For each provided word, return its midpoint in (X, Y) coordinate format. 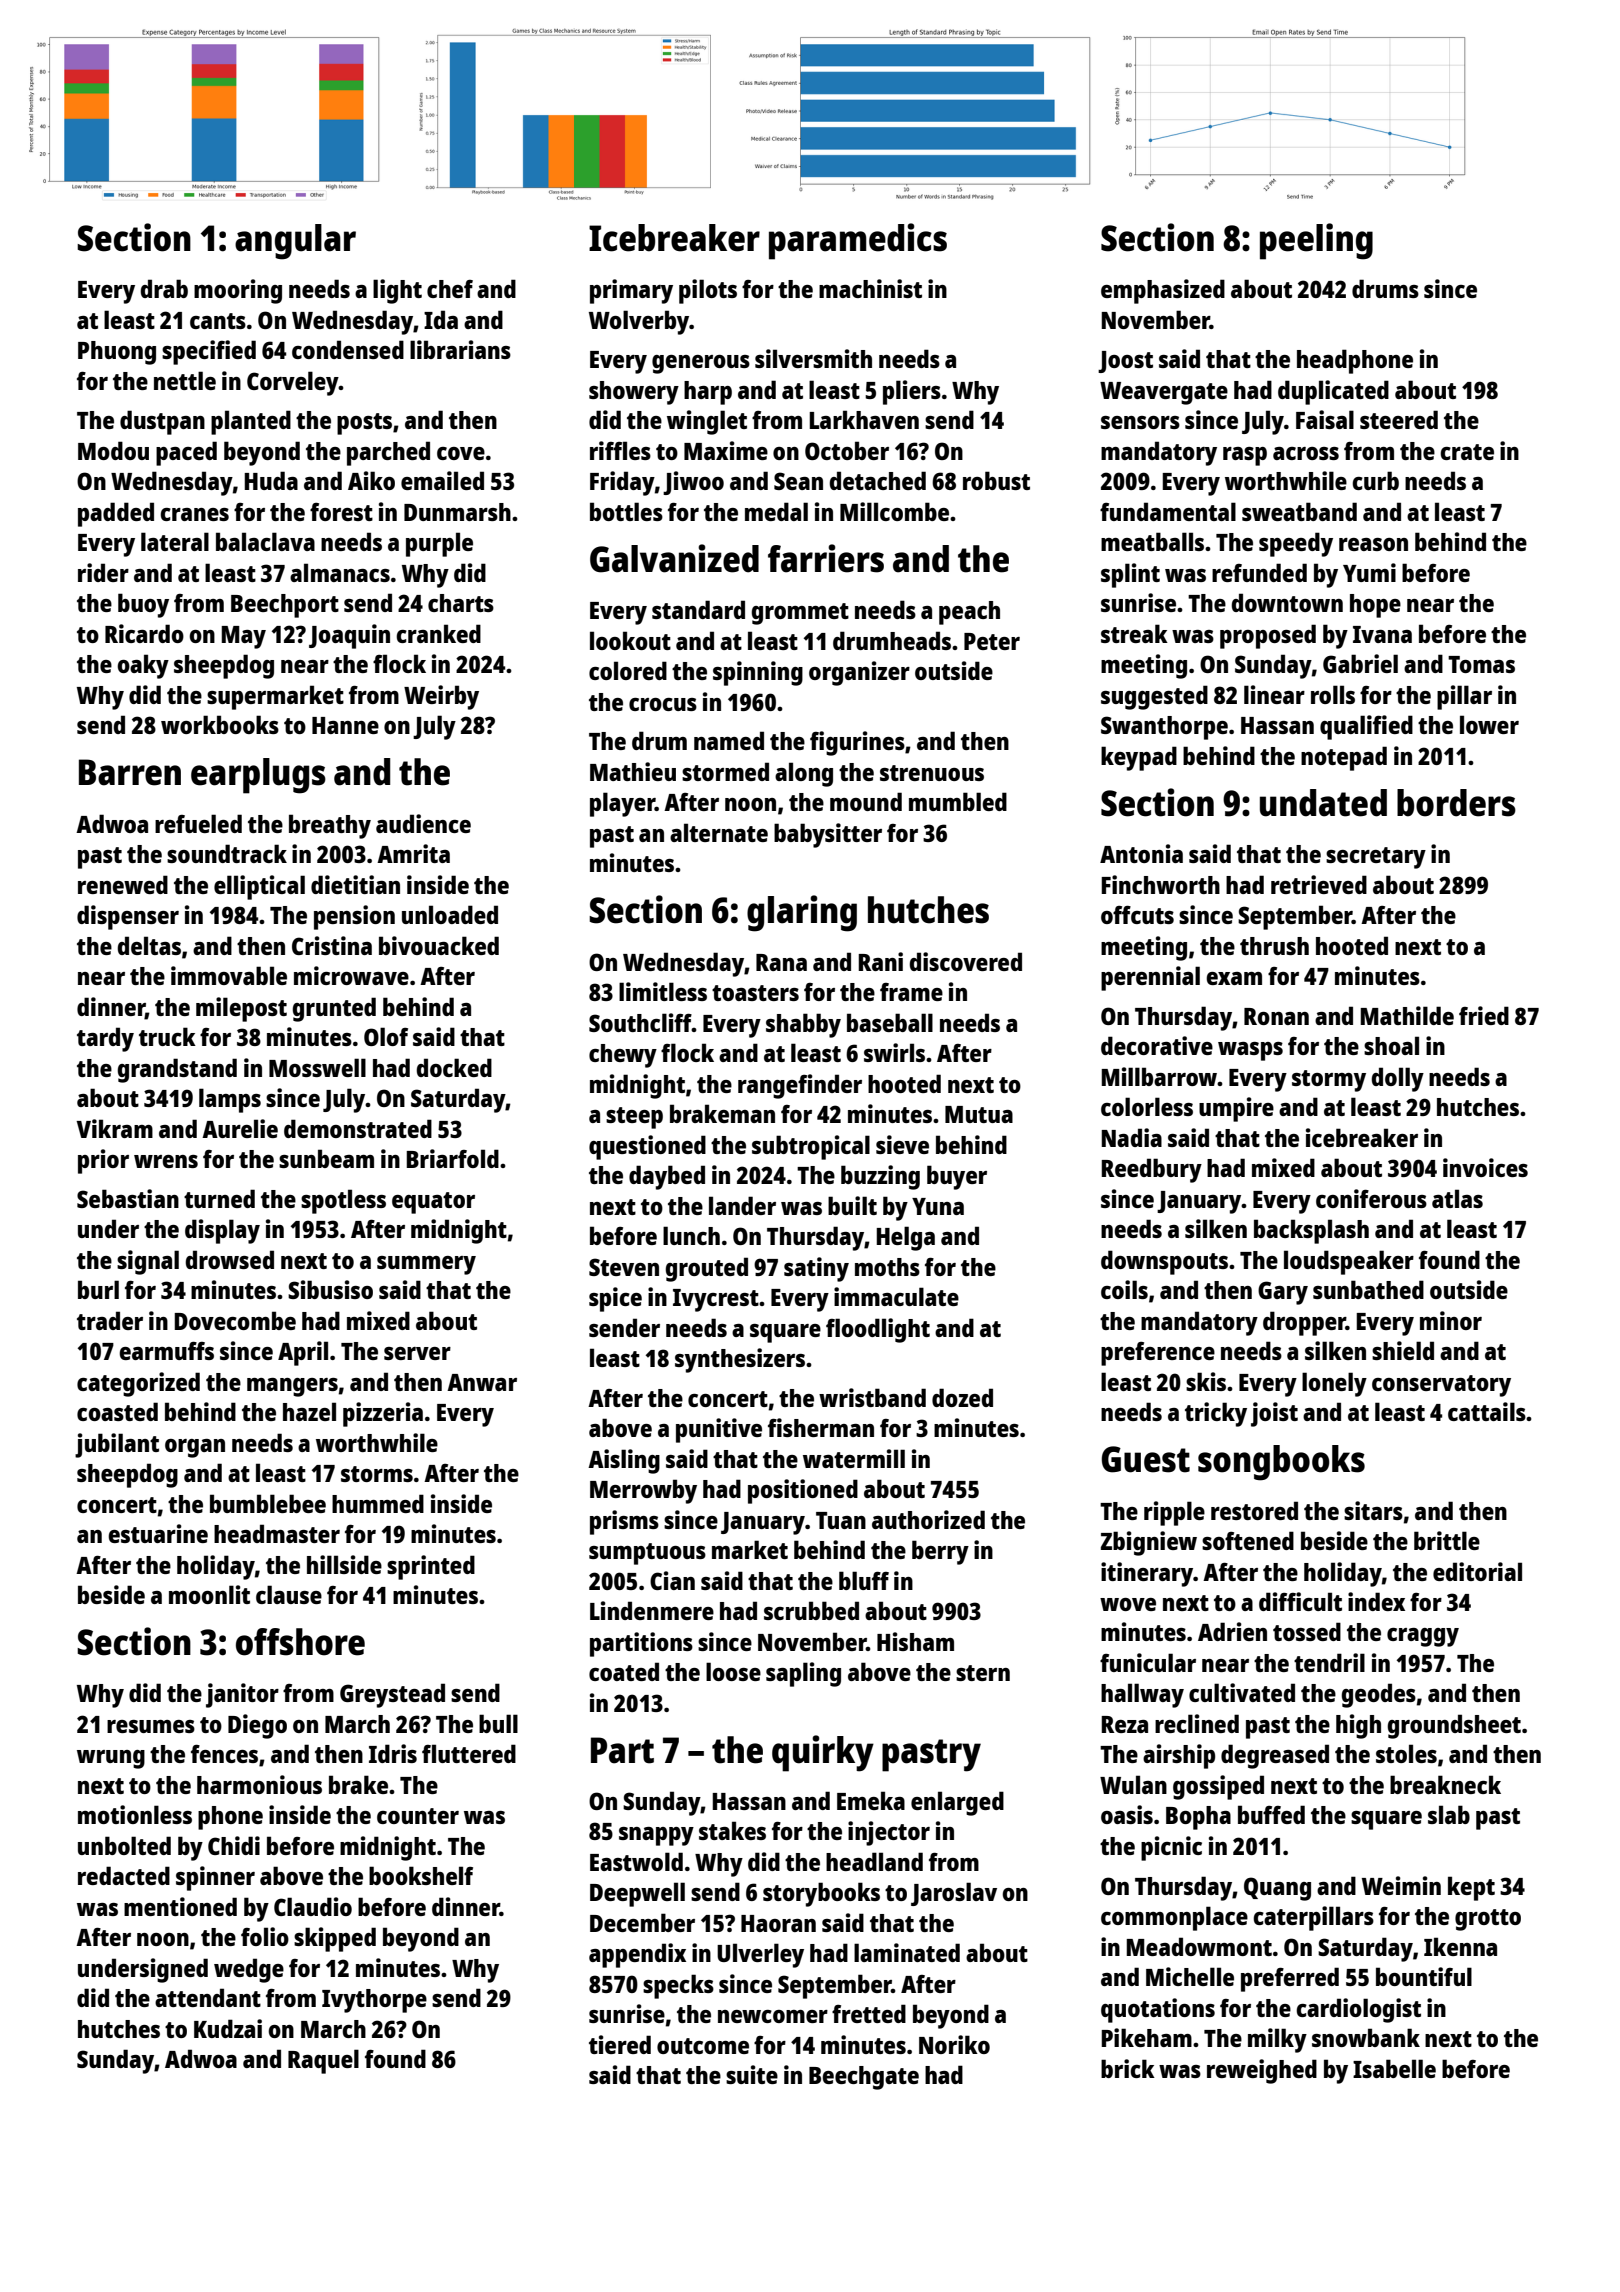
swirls (894, 1052)
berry (940, 1552)
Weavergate (1164, 393)
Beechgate (864, 2078)
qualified (1366, 727)
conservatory (1441, 1386)
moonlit (209, 1594)
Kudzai (228, 2028)
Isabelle (1394, 2068)
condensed (348, 349)
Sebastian (128, 1198)
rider (103, 572)
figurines (857, 743)
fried (1484, 1015)
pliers (912, 392)
